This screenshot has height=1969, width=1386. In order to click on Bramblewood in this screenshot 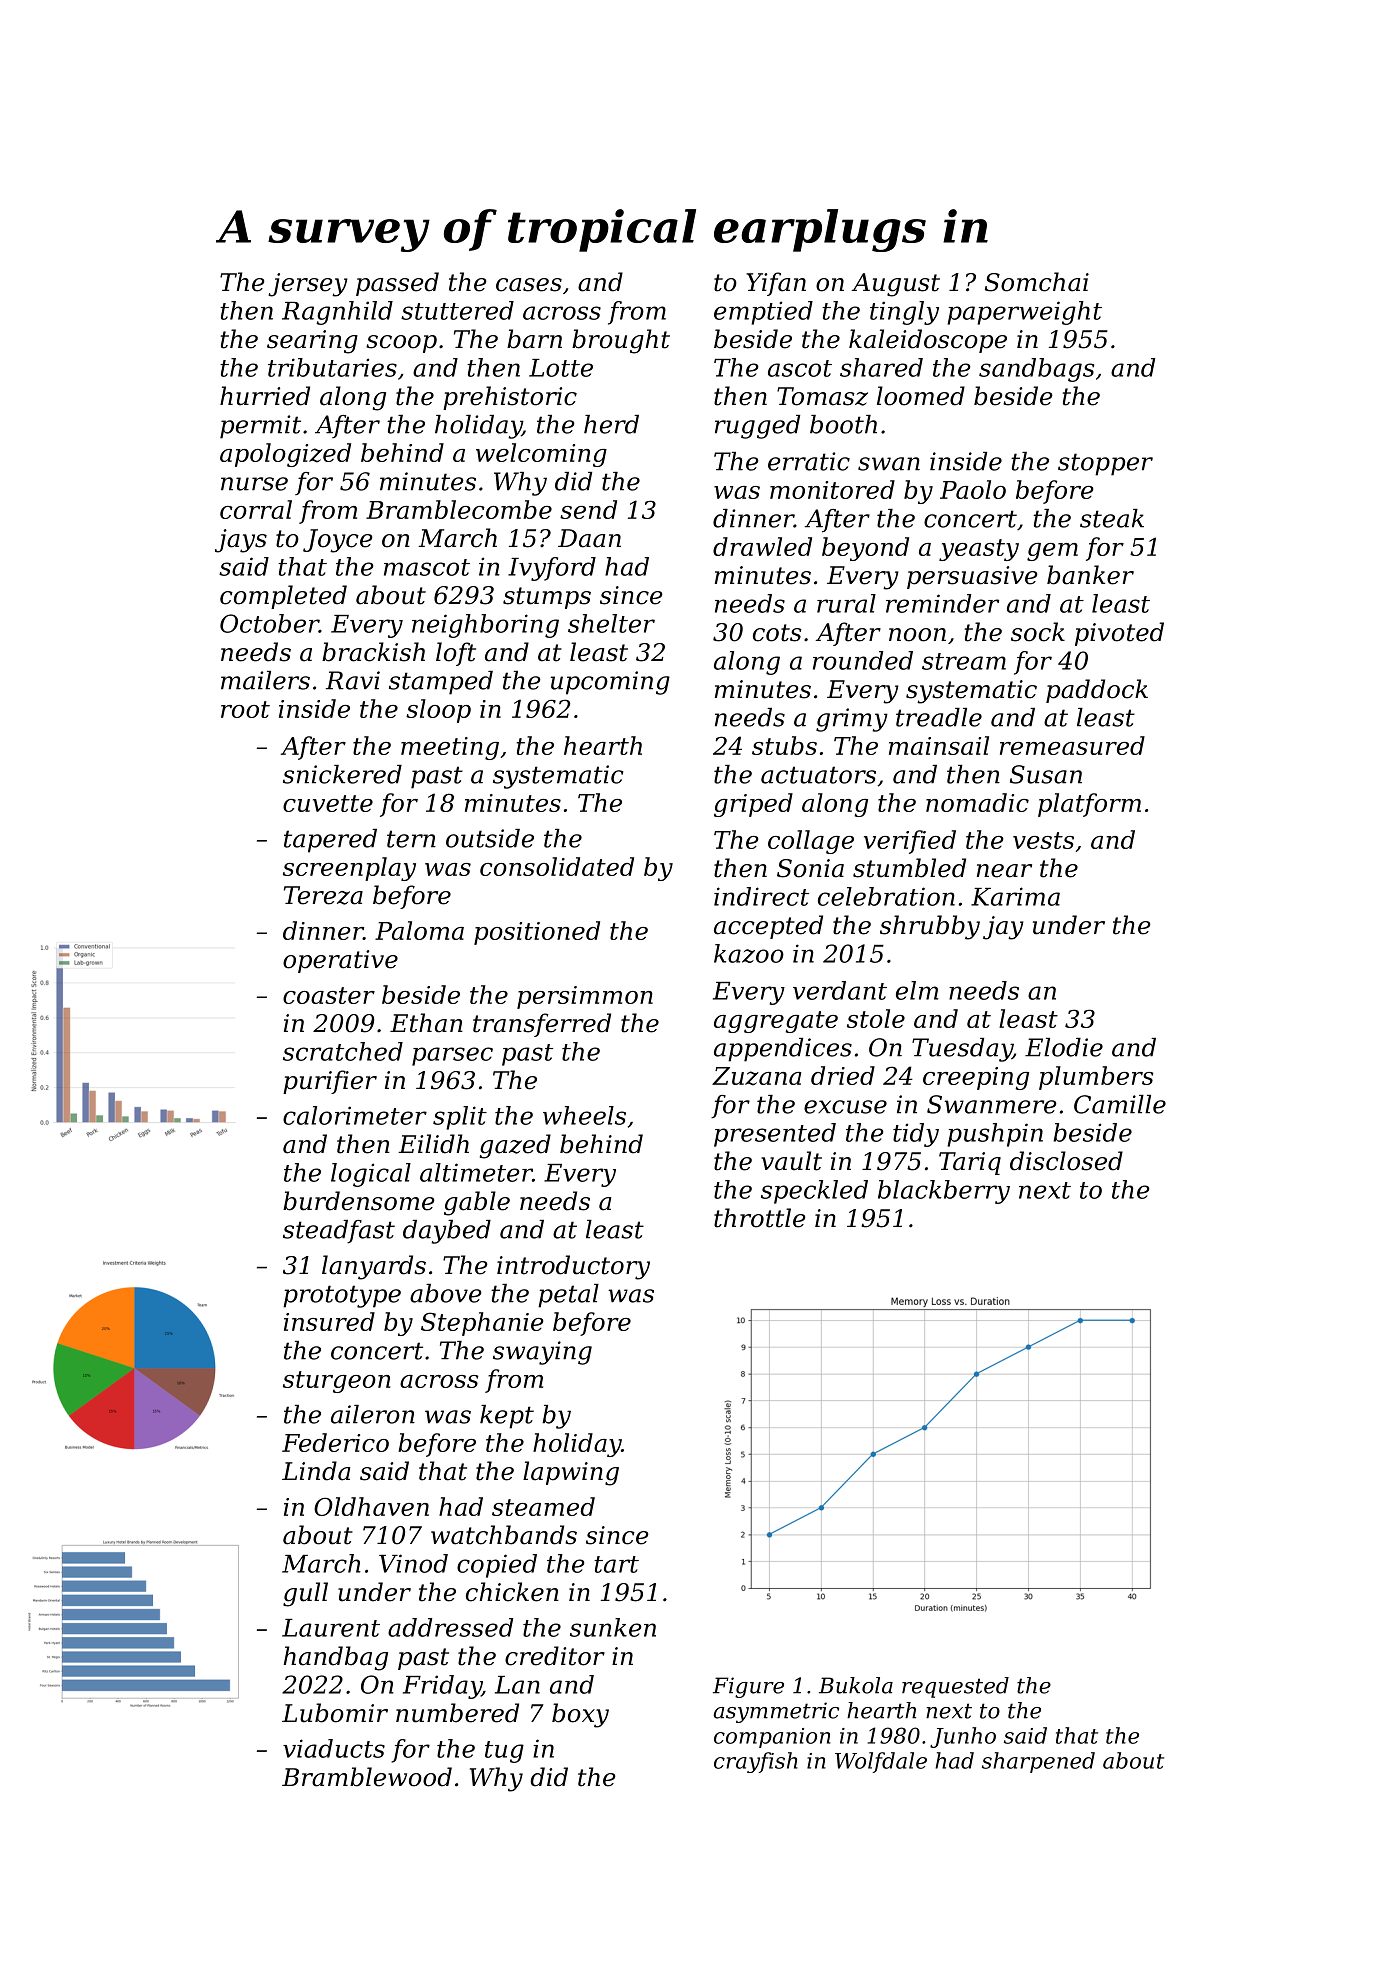, I will do `click(367, 1777)`.
